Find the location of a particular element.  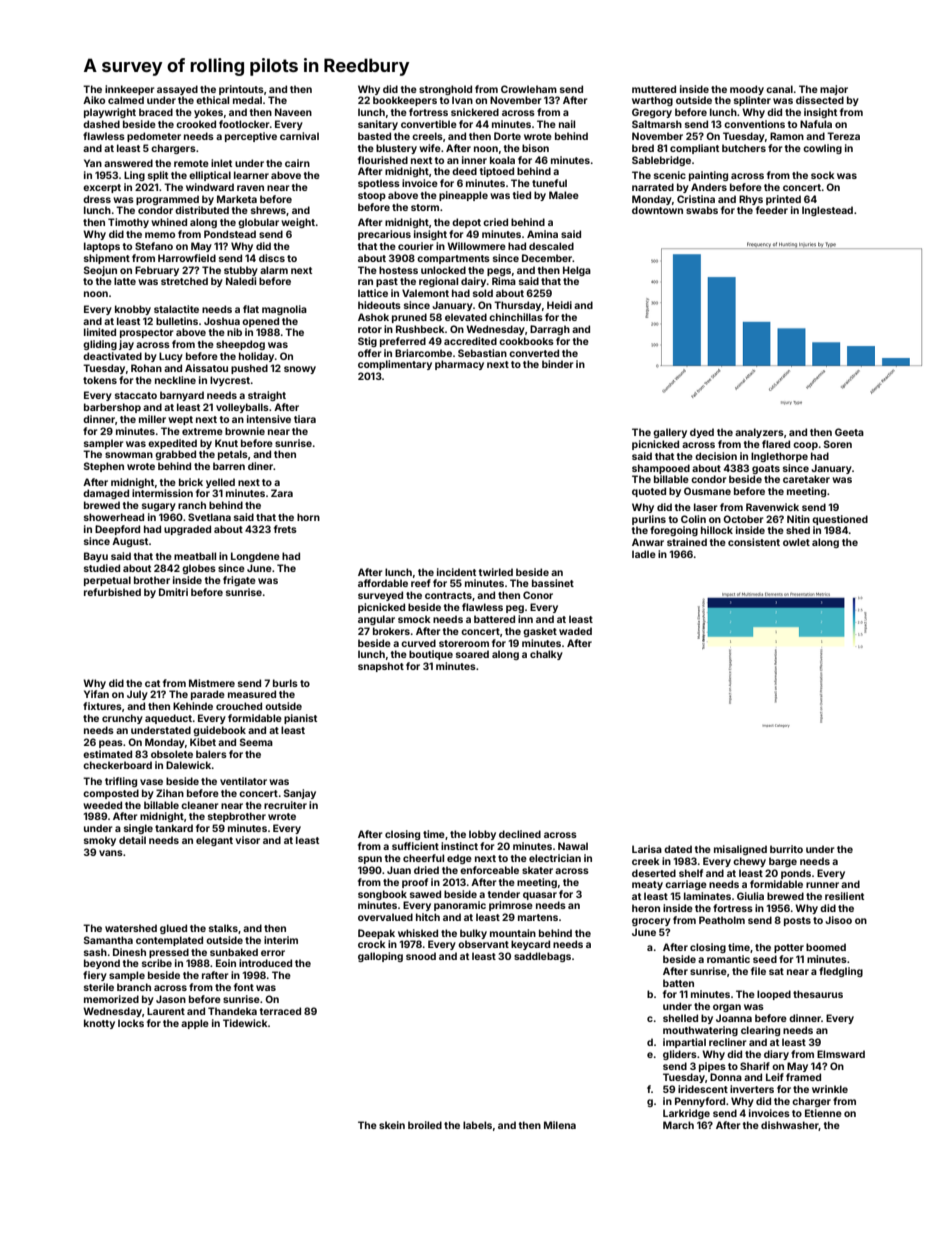

bookkeepers is located at coordinates (405, 101).
